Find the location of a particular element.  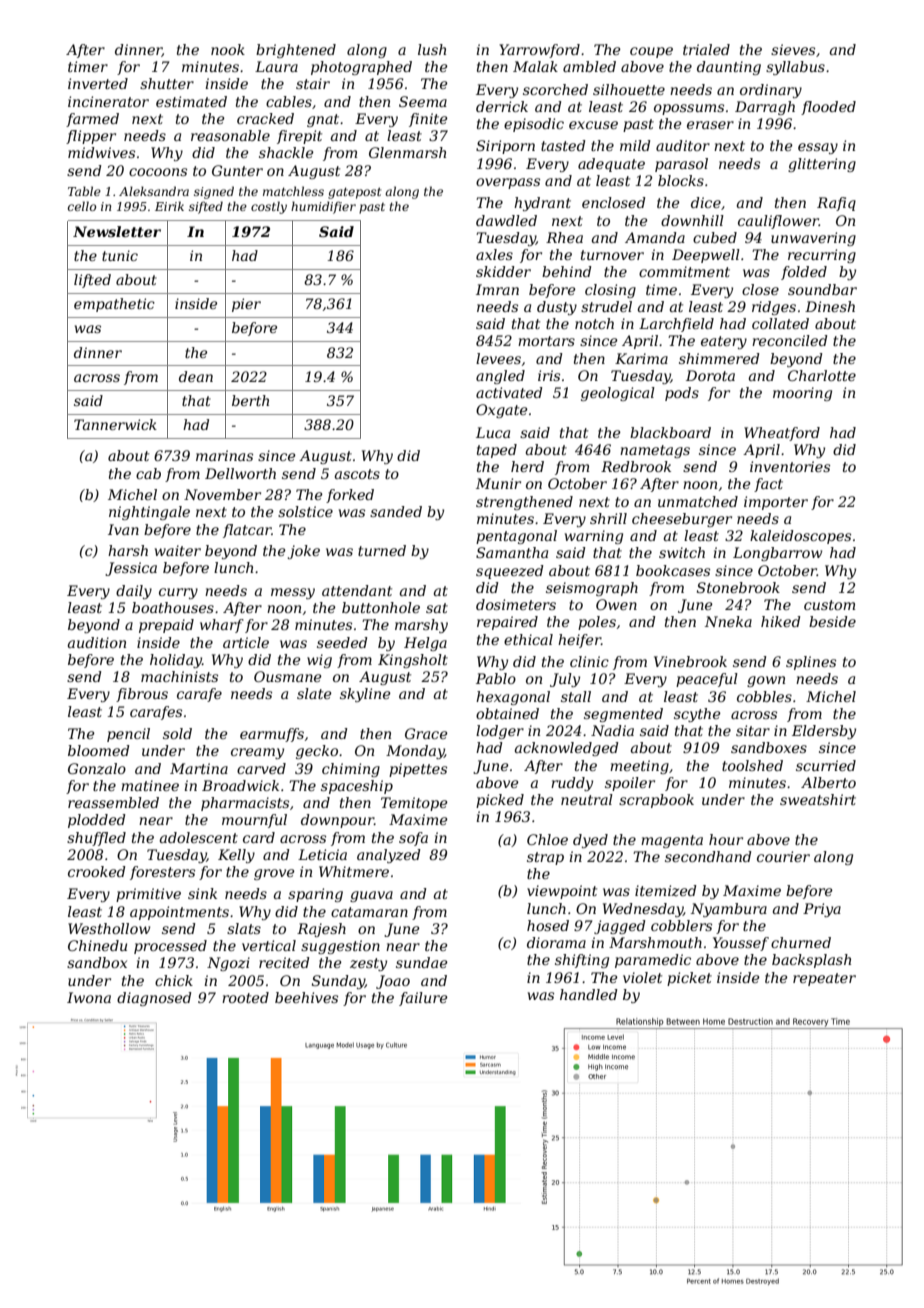

adolescent is located at coordinates (199, 837).
